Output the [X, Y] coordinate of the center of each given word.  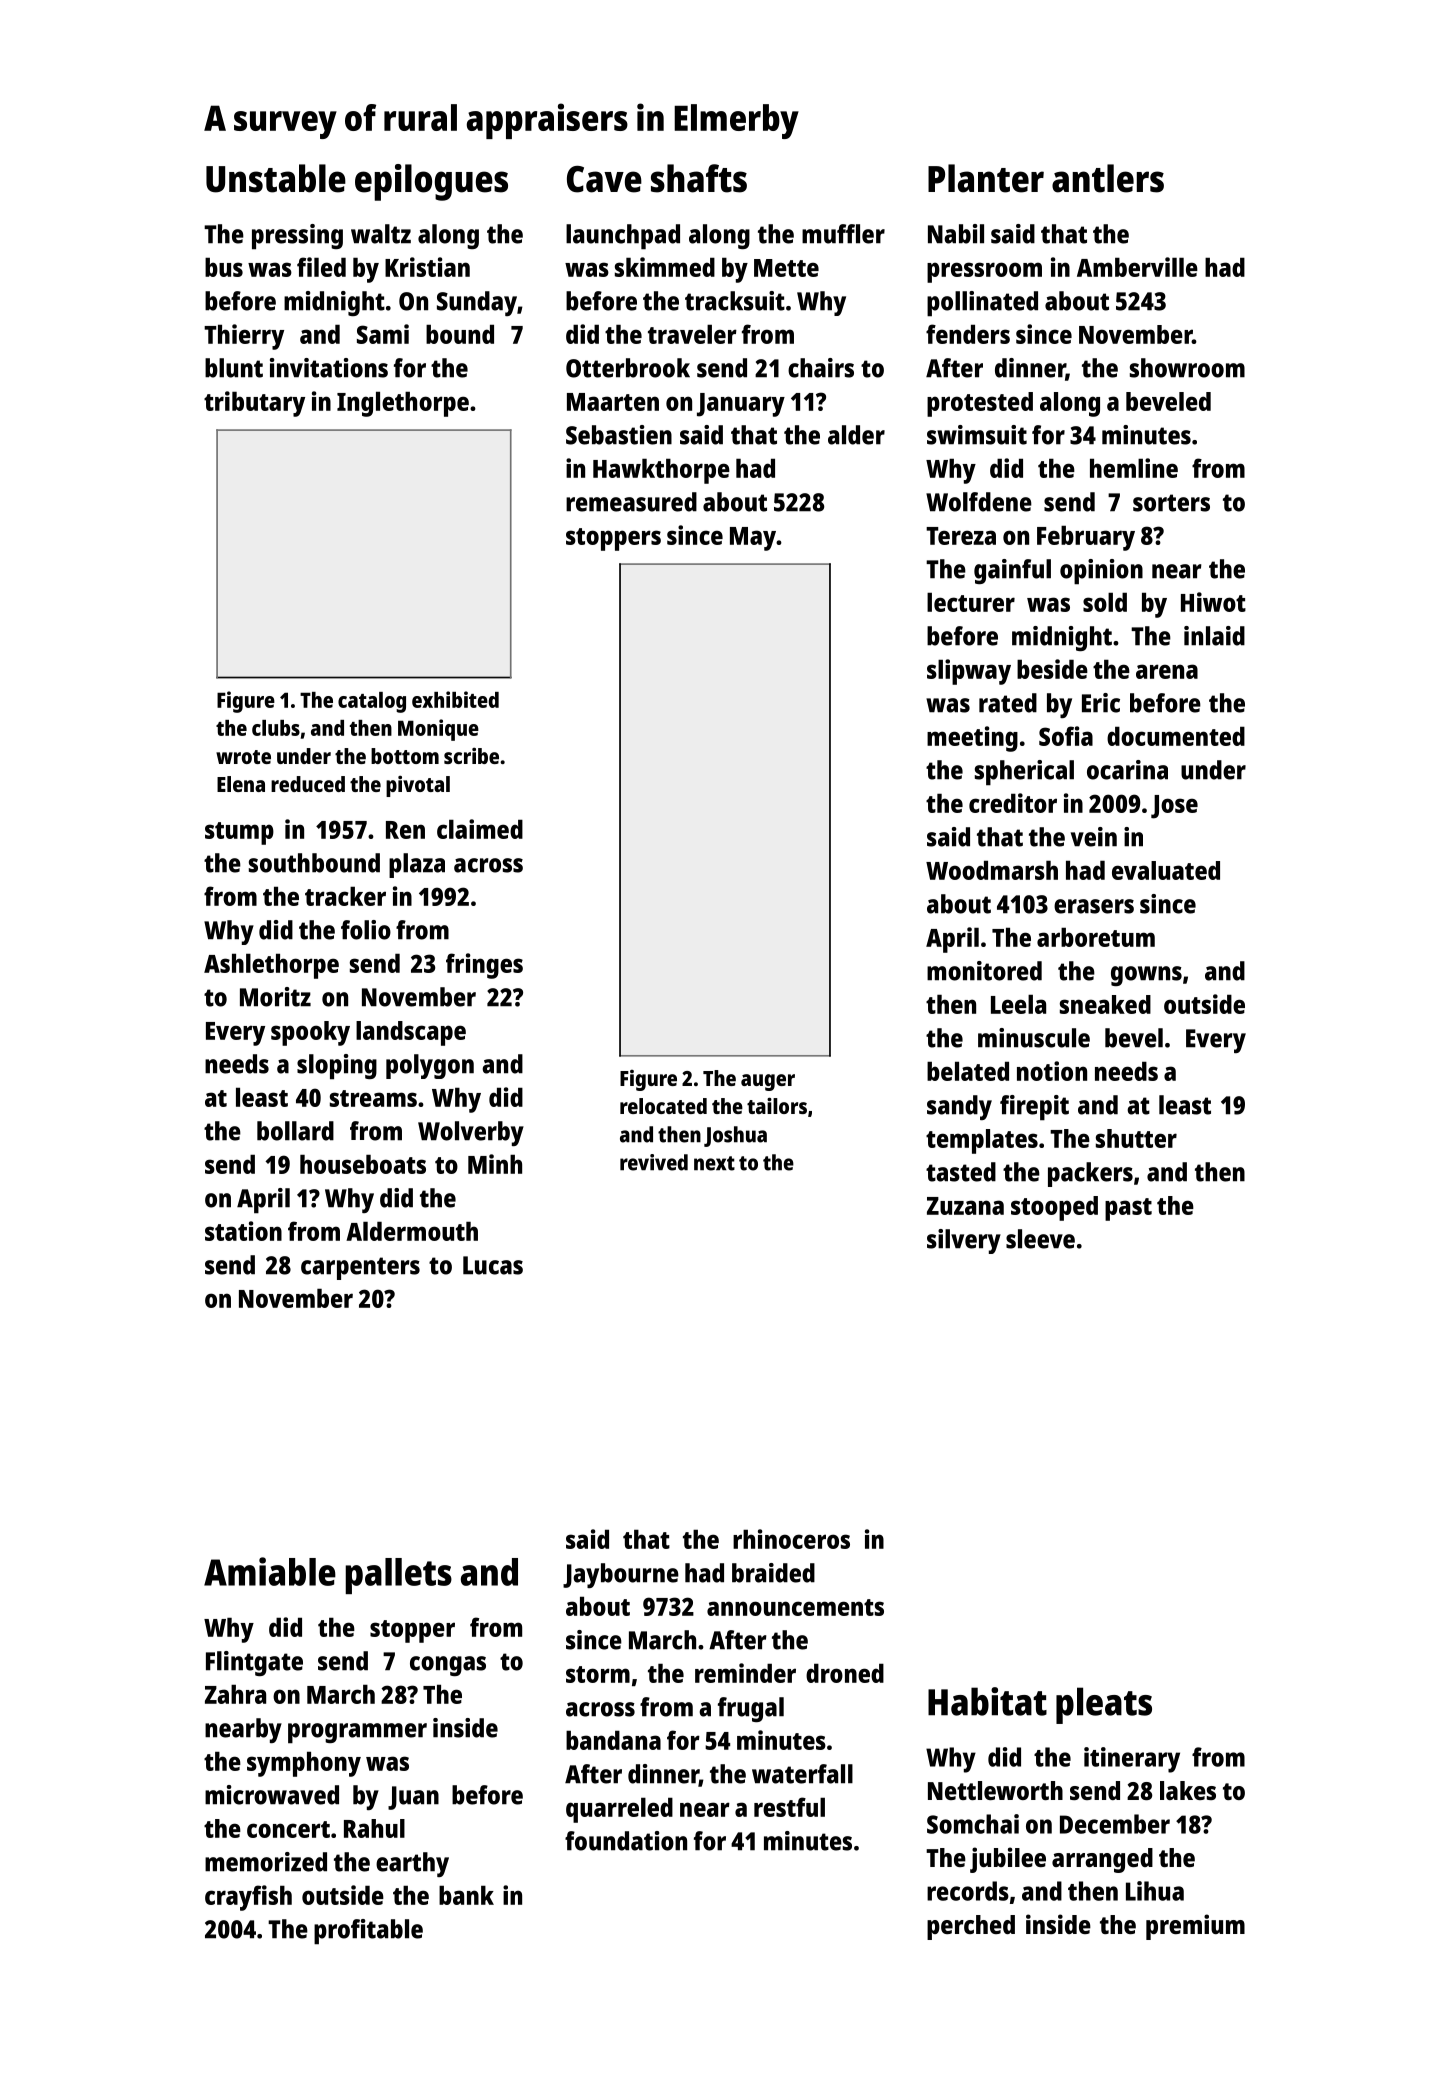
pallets [398, 1576]
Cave [604, 179]
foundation [626, 1841]
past [1128, 1209]
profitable [368, 1932]
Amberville [1137, 267]
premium [1195, 1927]
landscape [411, 1033]
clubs [276, 728]
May [753, 539]
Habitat [987, 1701]
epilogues [431, 182]
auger [768, 1082]
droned [845, 1673]
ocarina [1127, 770]
